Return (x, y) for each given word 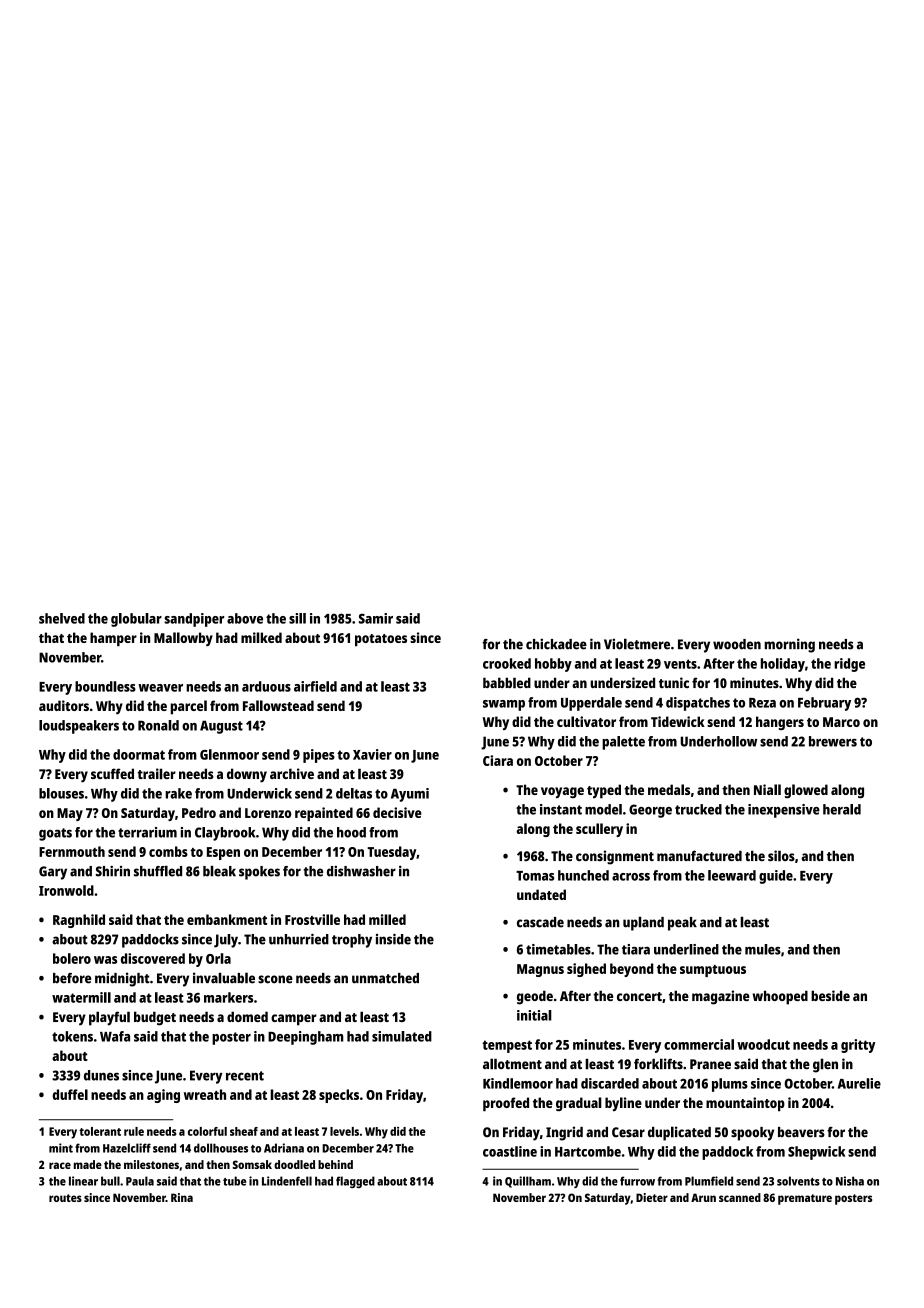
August (221, 727)
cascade (540, 922)
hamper (113, 639)
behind (335, 1164)
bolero (72, 958)
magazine (721, 997)
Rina (182, 1197)
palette (623, 743)
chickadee (556, 644)
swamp (504, 705)
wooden (737, 644)
